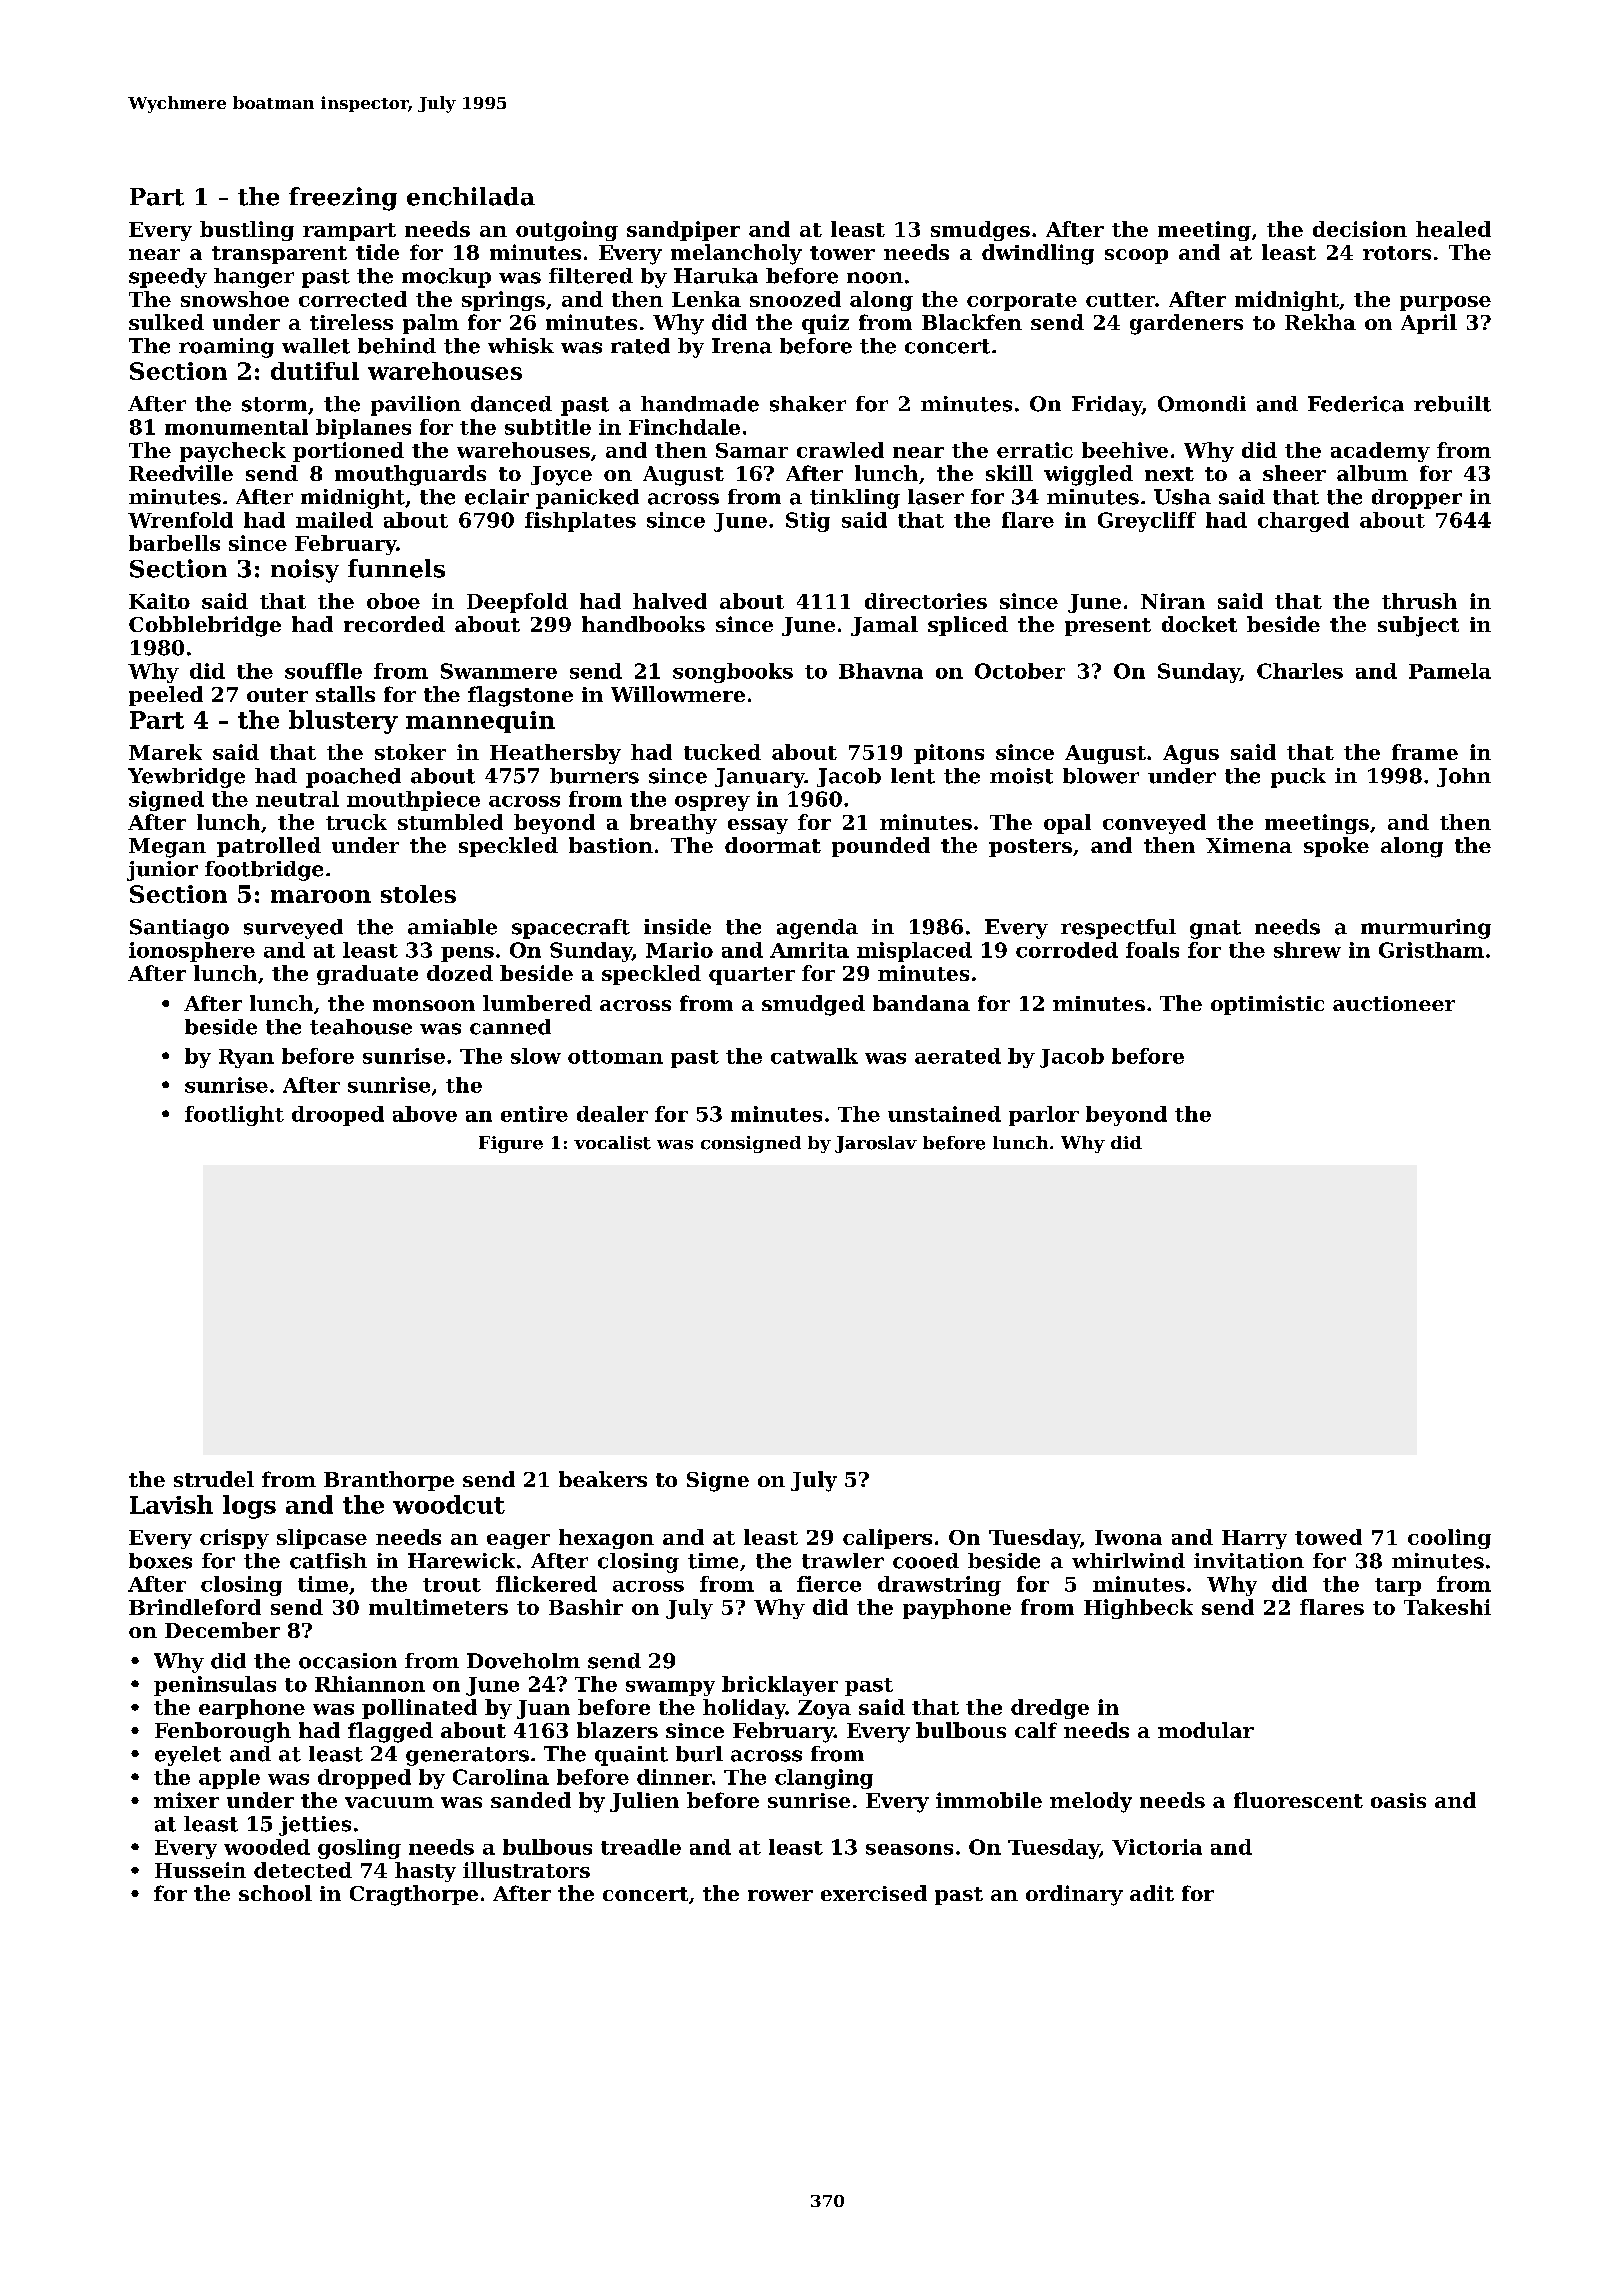 The height and width of the screenshot is (2292, 1620). Describe the element at coordinates (1152, 1893) in the screenshot. I see `adit` at that location.
